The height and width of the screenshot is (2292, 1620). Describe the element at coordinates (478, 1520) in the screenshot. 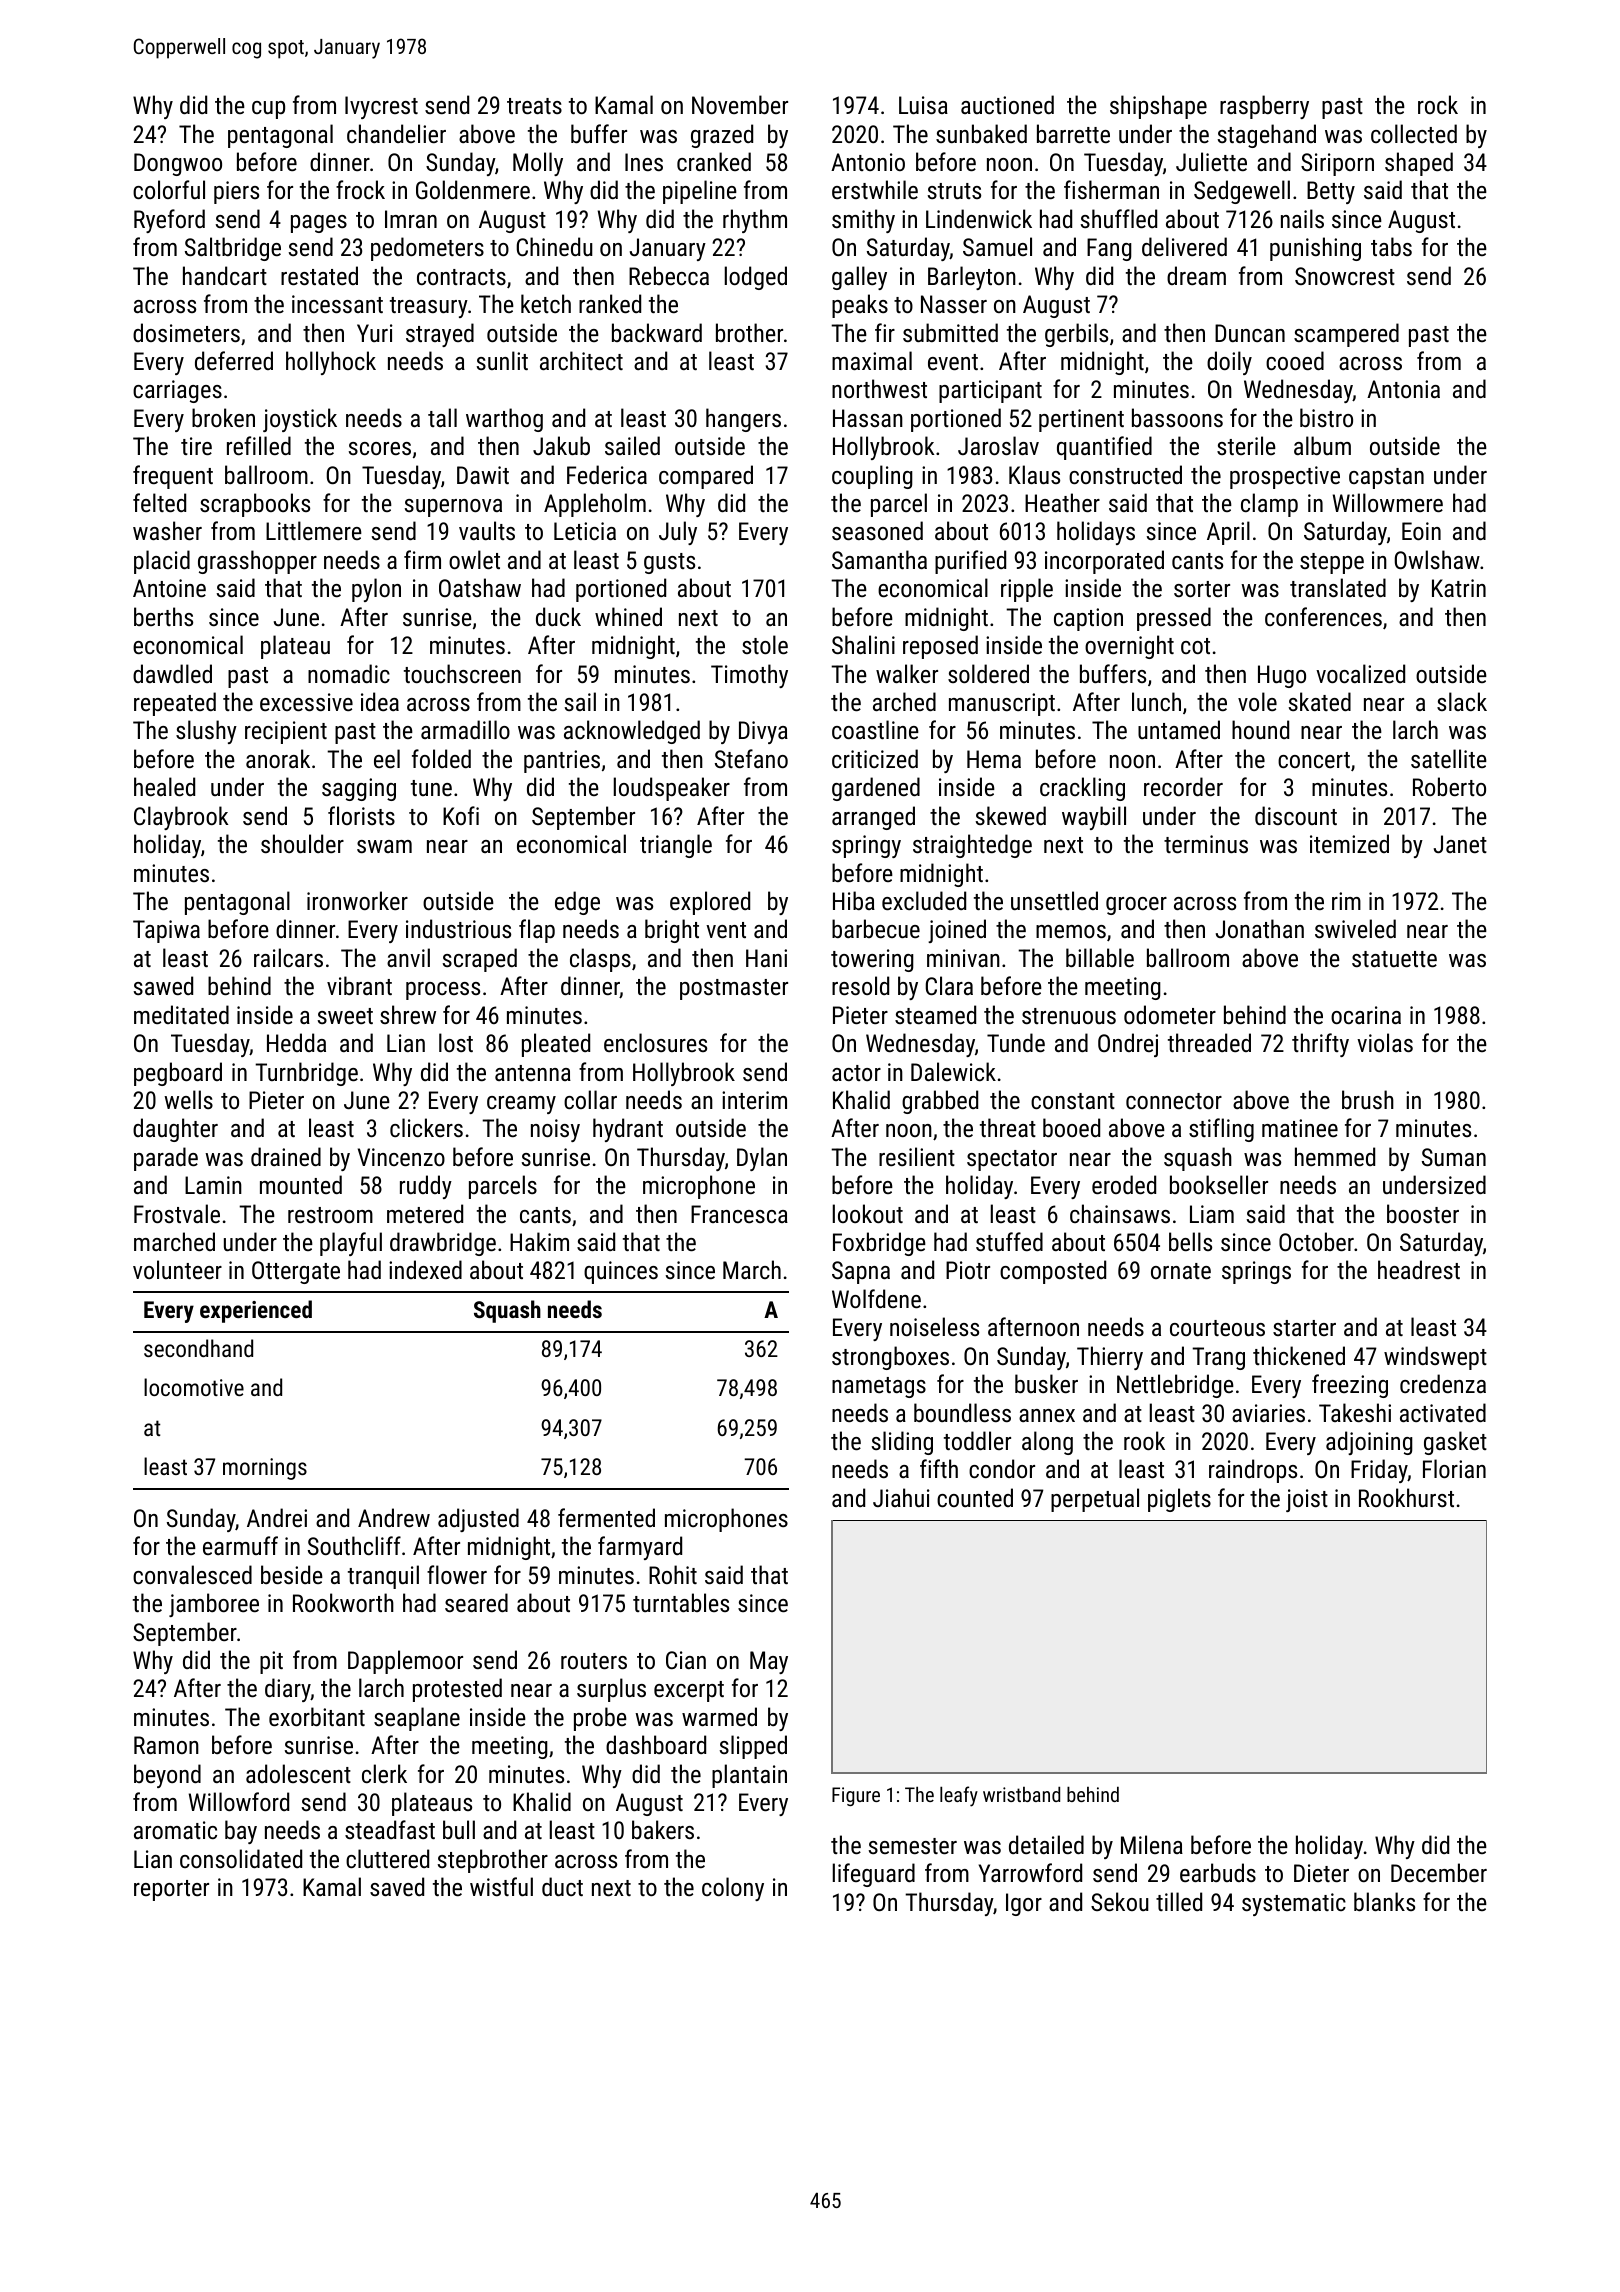

I see `adjusted` at that location.
